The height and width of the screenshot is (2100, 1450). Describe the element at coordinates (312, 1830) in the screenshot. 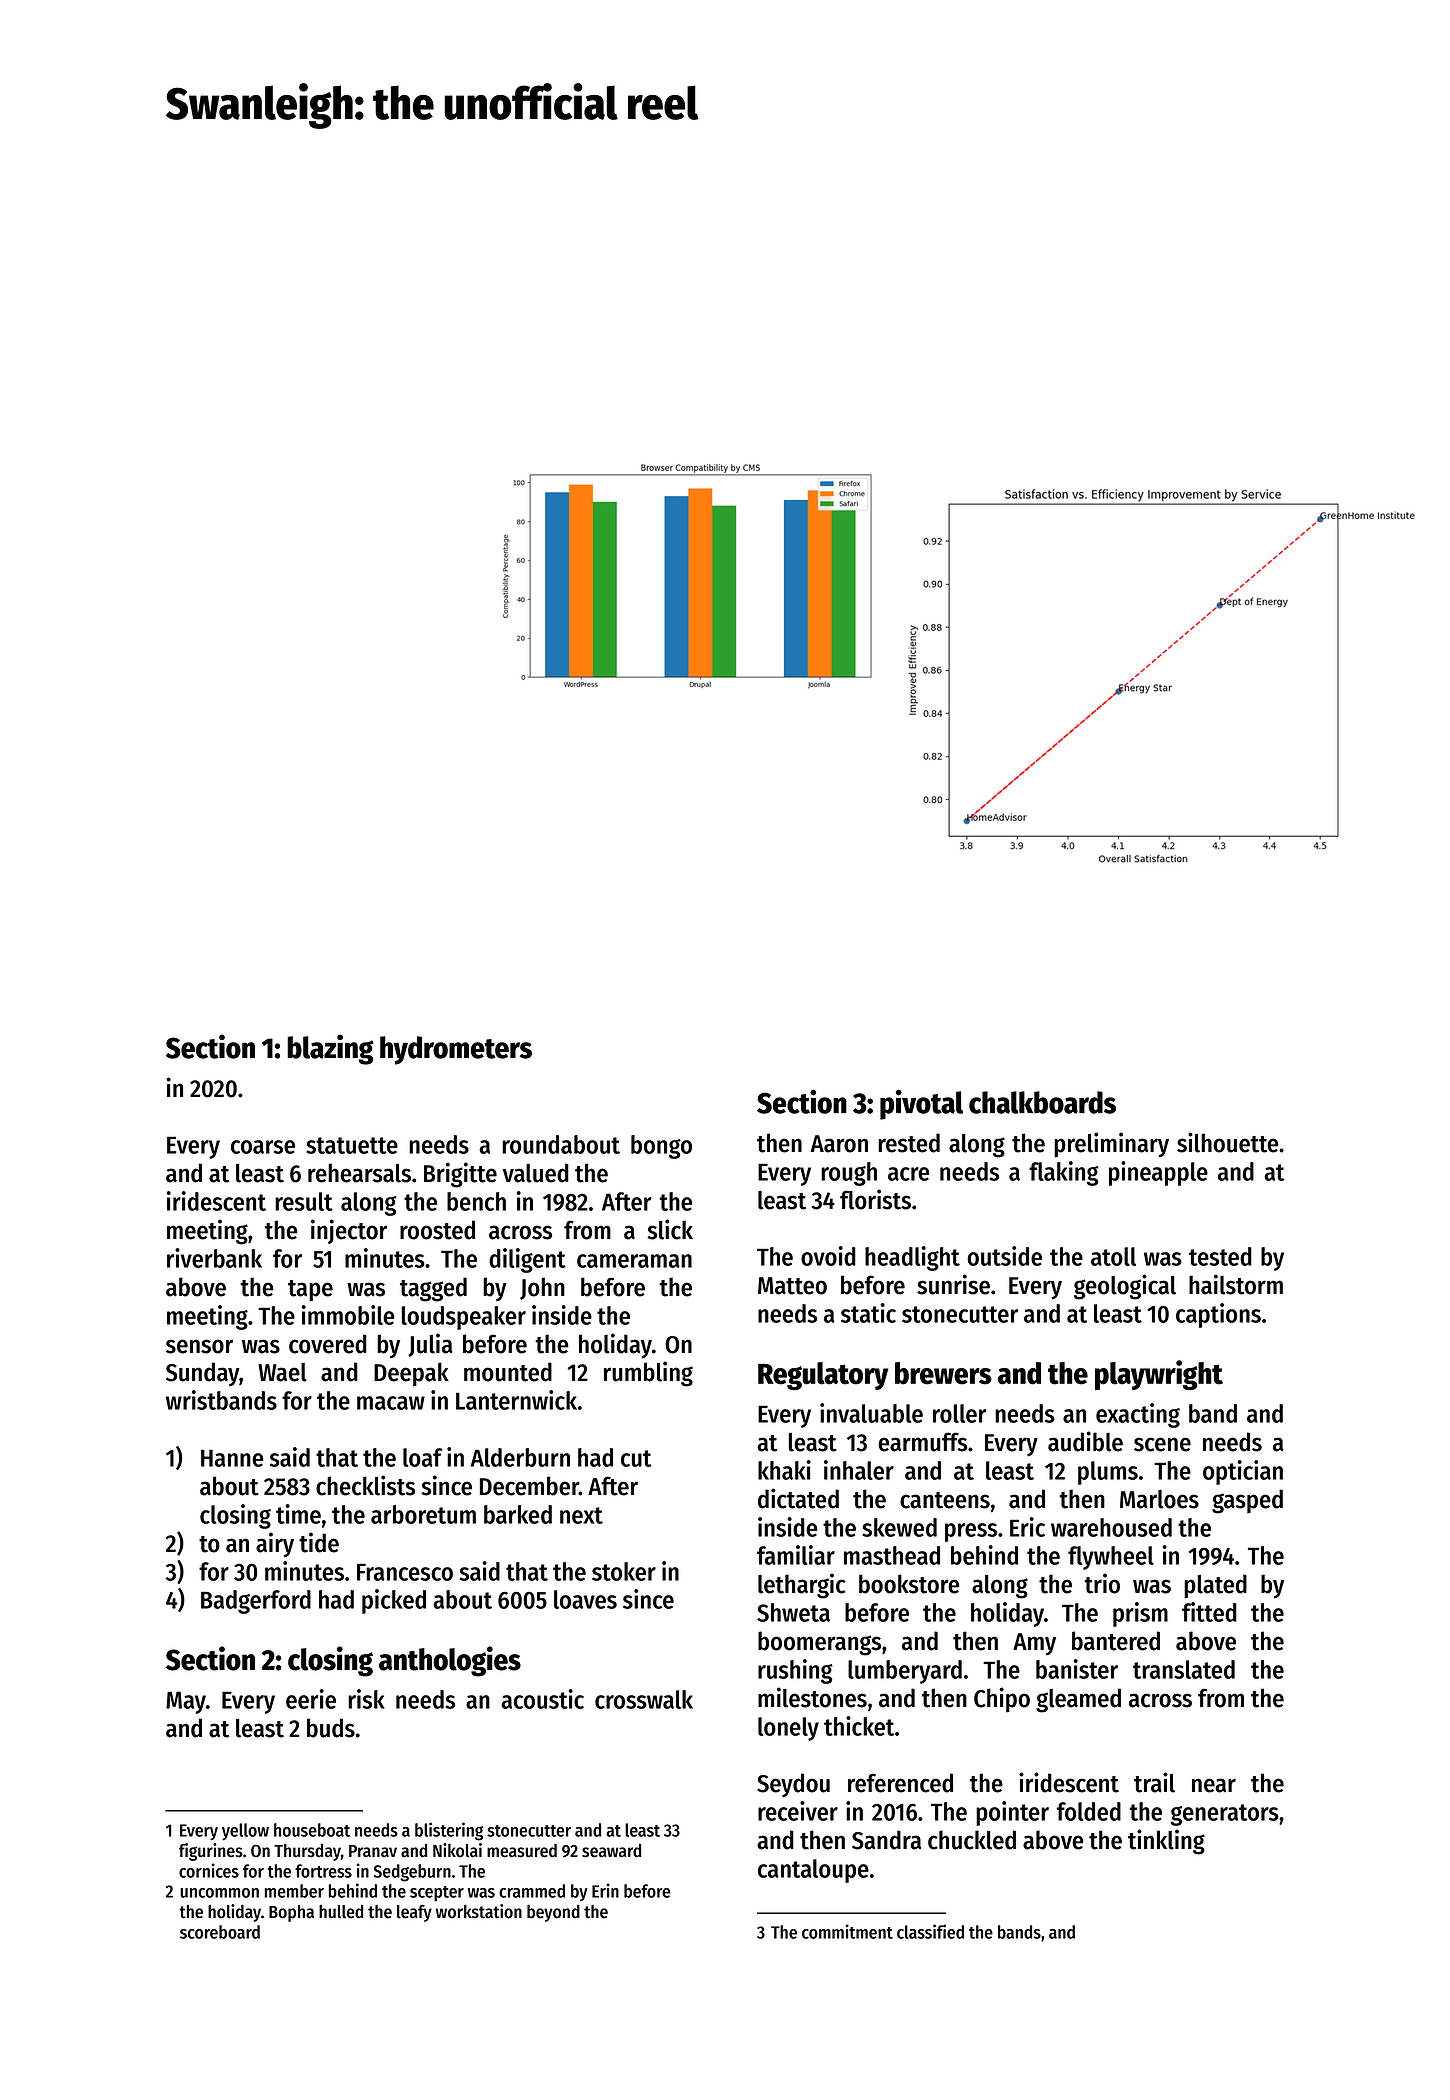

I see `houseboat` at that location.
